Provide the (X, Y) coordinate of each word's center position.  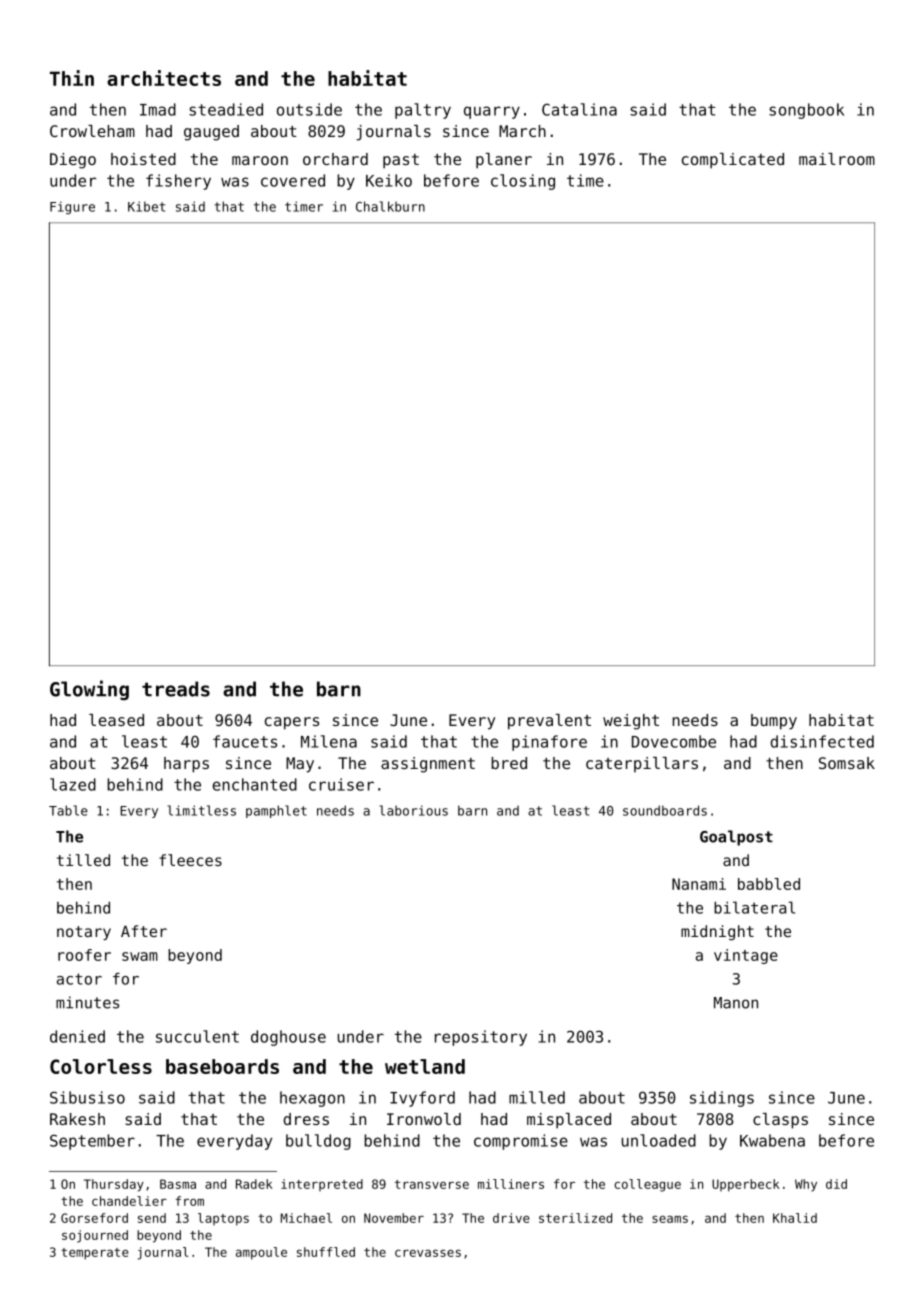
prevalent (549, 722)
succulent (197, 1036)
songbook (806, 111)
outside (309, 109)
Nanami (699, 884)
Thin (72, 78)
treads (176, 689)
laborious (414, 810)
